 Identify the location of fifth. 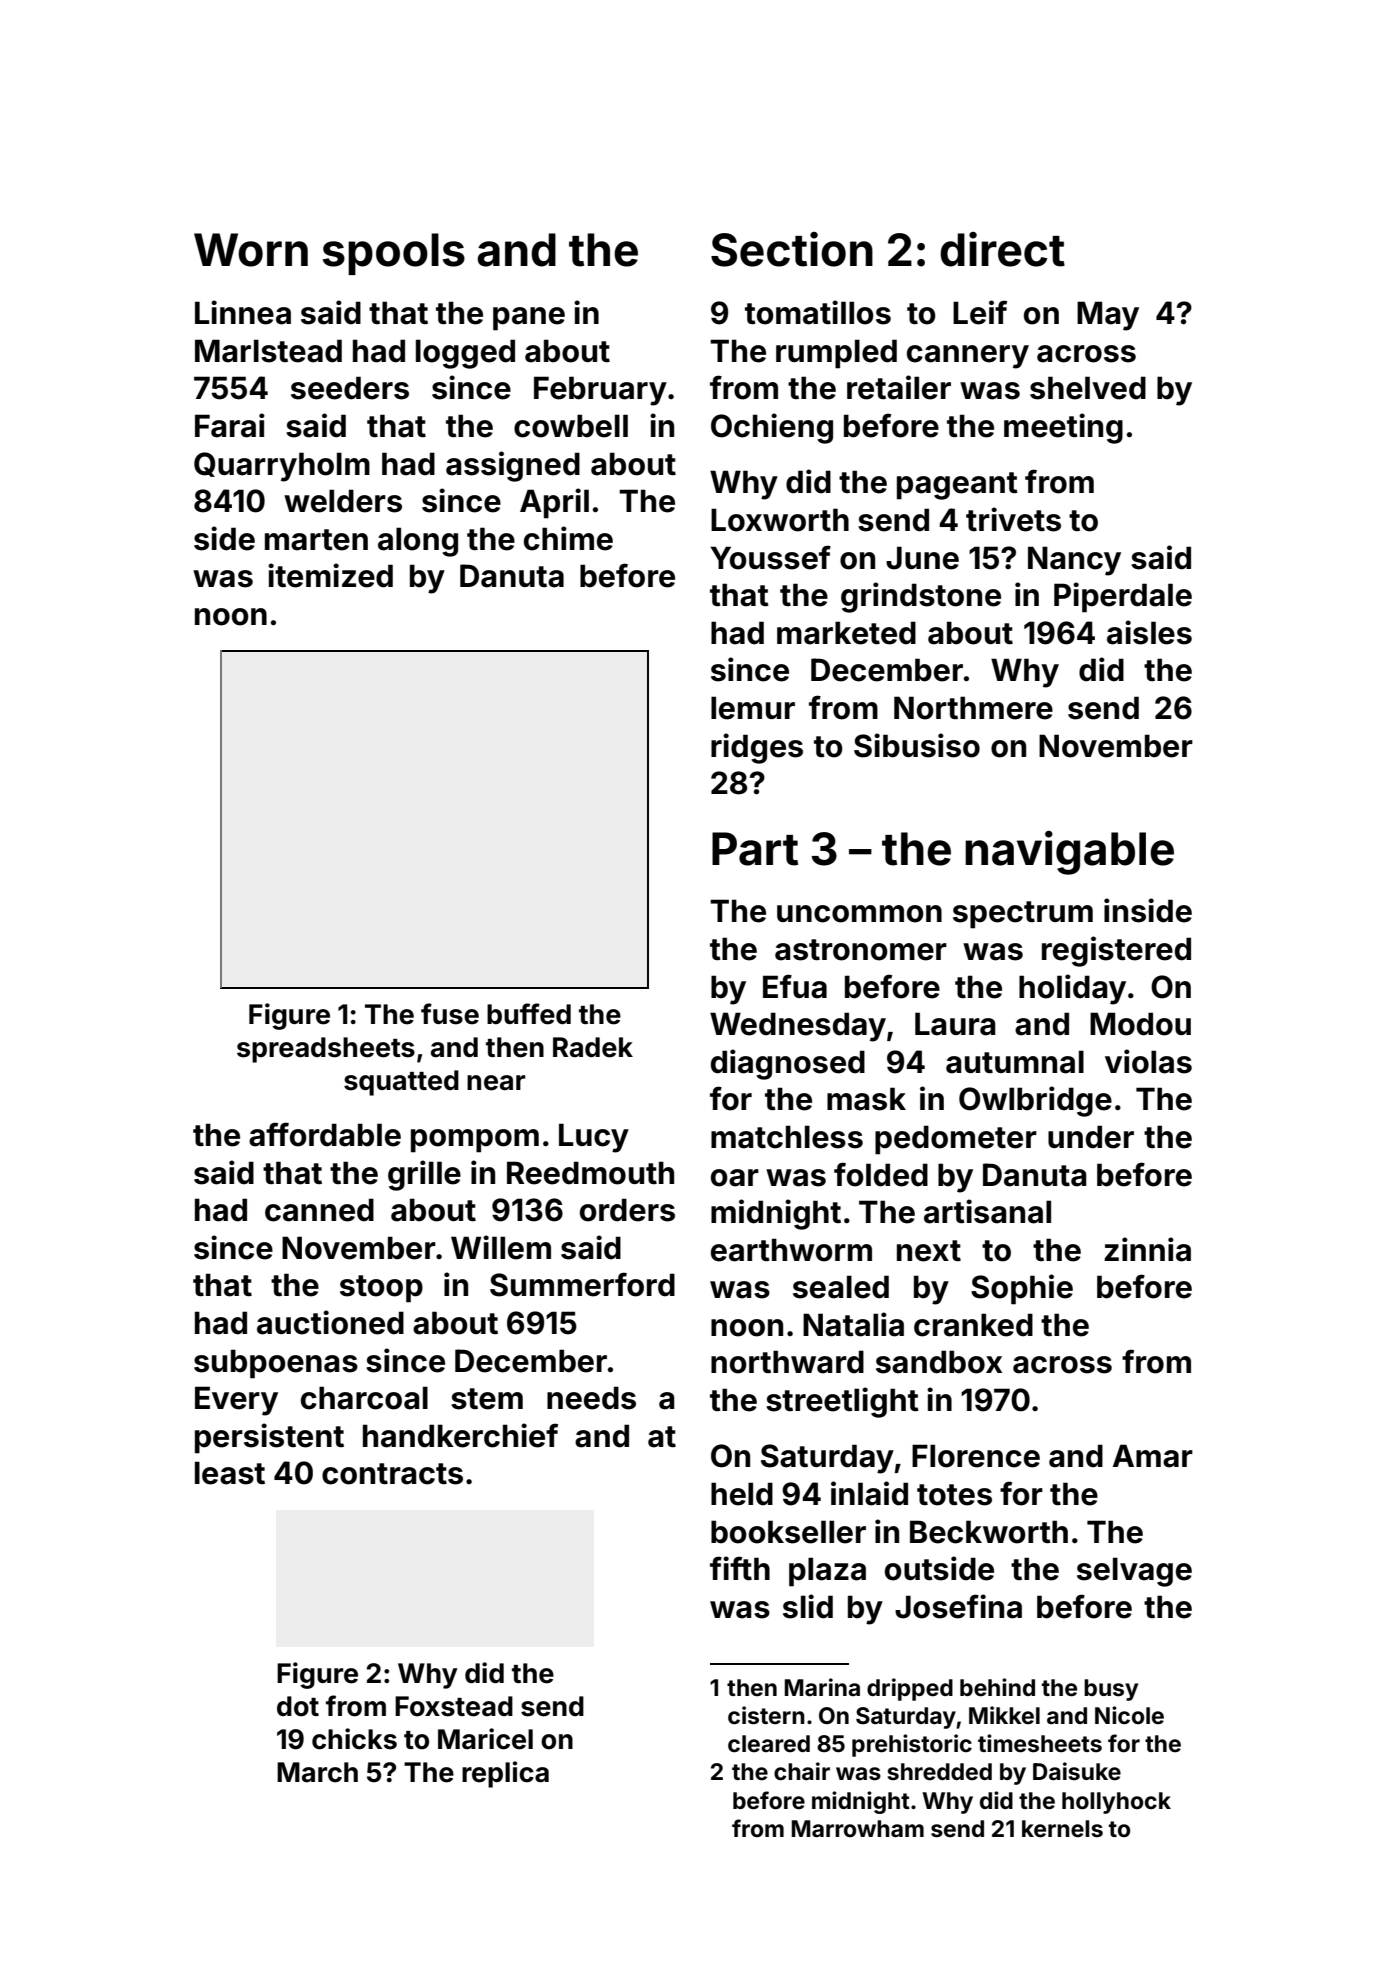
(740, 1568).
